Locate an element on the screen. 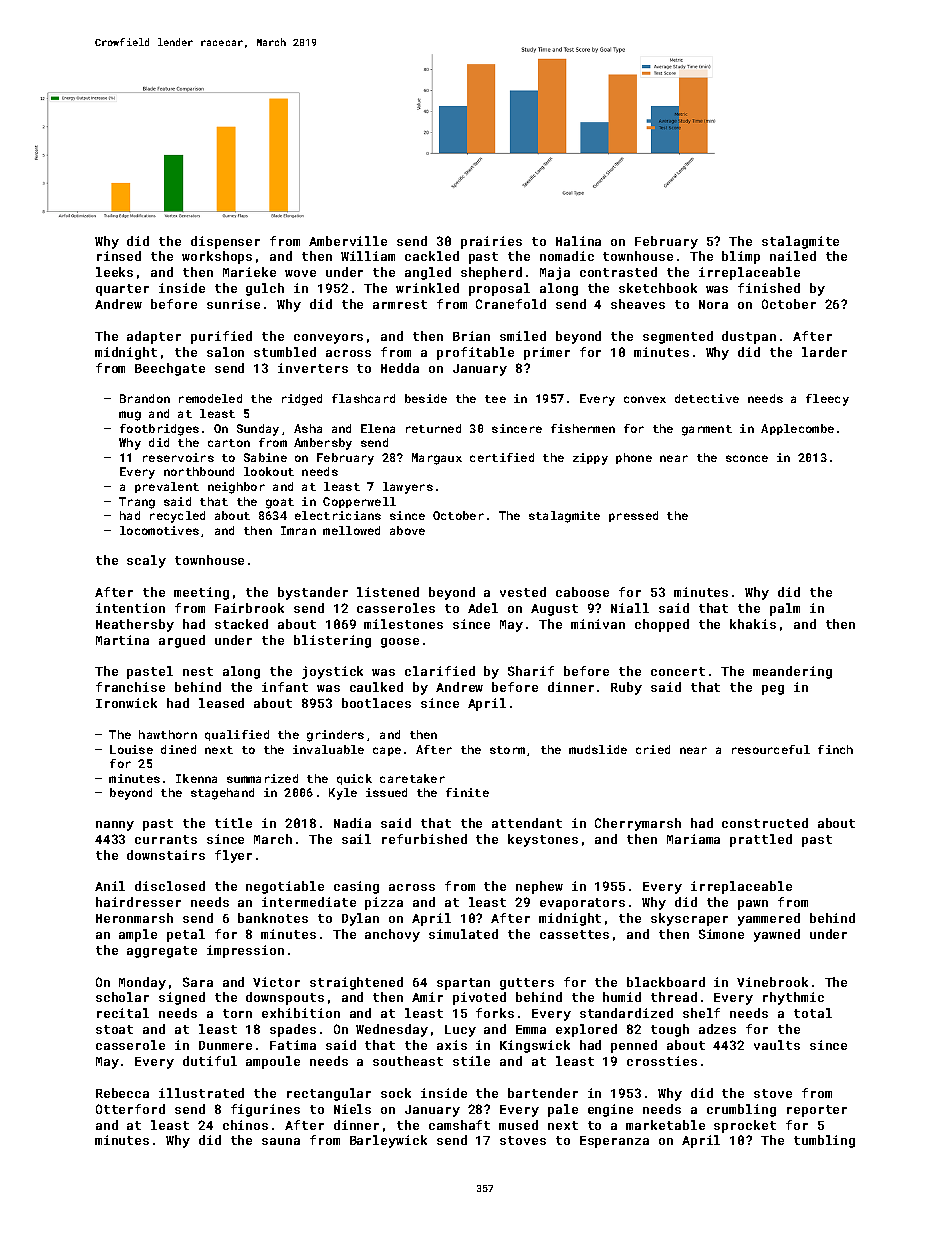 The height and width of the screenshot is (1233, 952). mug is located at coordinates (130, 416).
